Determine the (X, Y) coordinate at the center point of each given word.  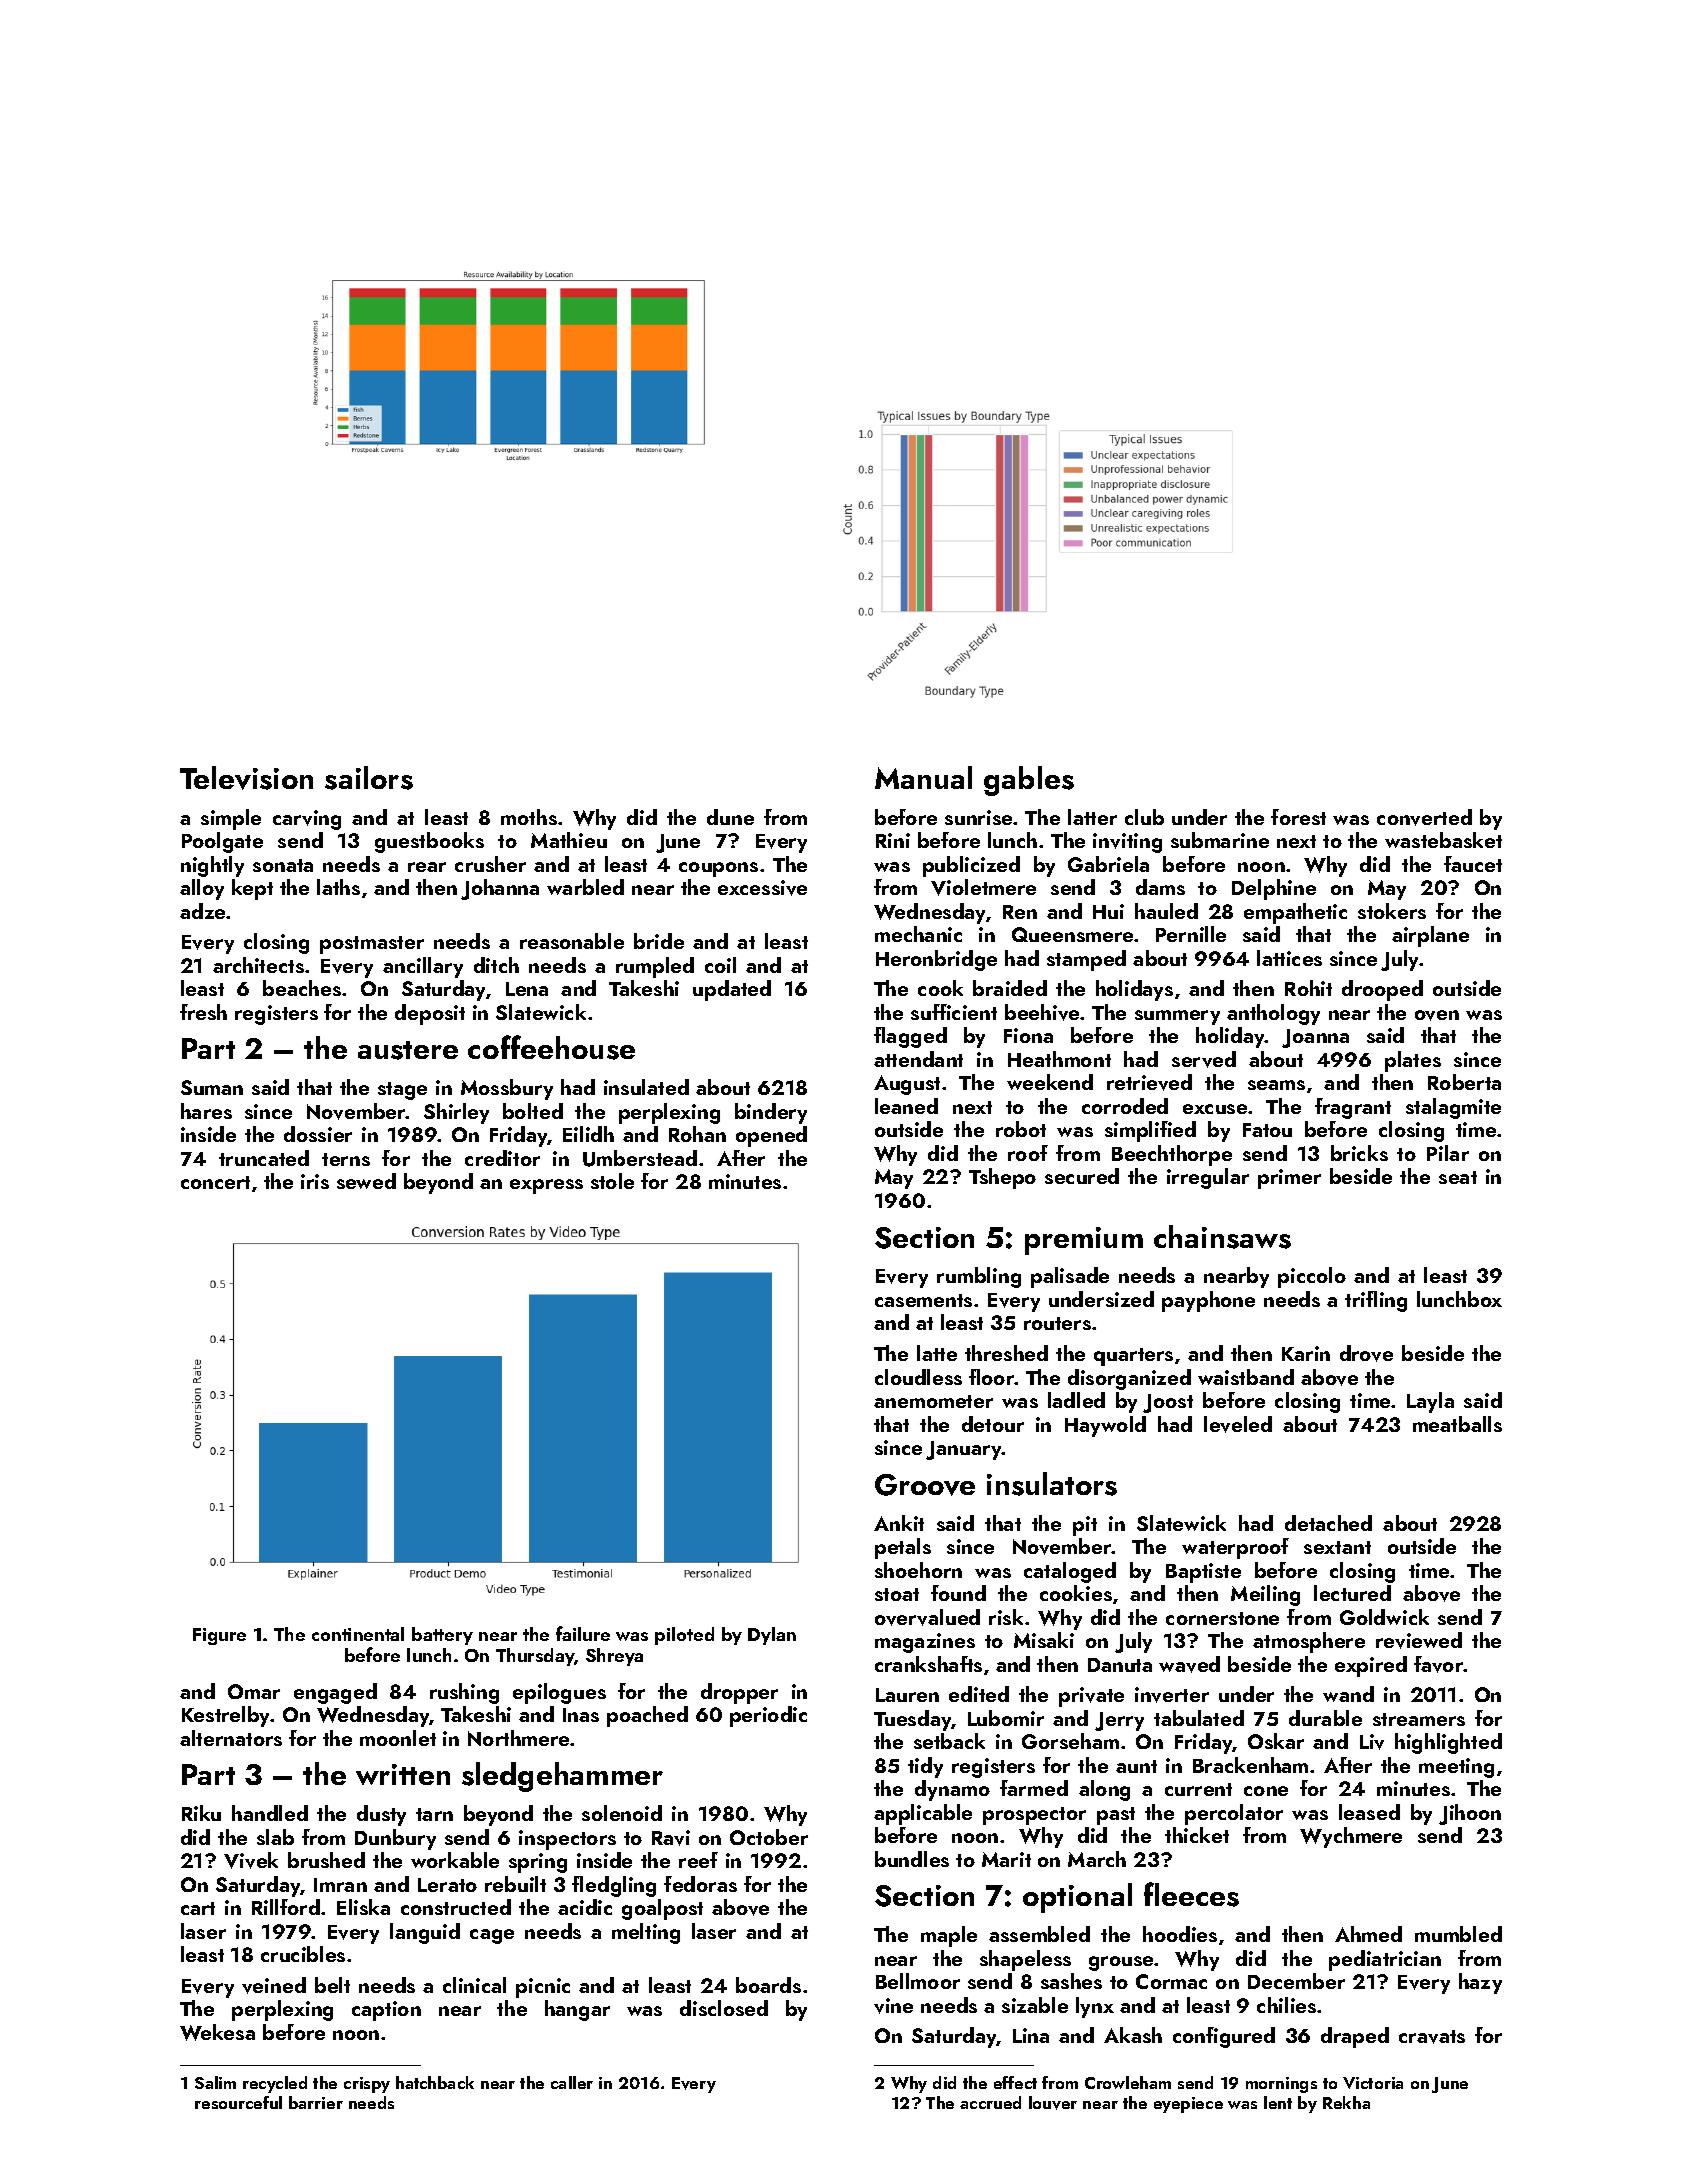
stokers (1392, 911)
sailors (369, 778)
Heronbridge (936, 960)
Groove (925, 1485)
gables (1029, 781)
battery (442, 1636)
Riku (201, 1813)
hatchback (435, 2082)
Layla (1430, 1402)
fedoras (700, 1884)
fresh (203, 1012)
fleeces (1191, 1894)
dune (730, 817)
